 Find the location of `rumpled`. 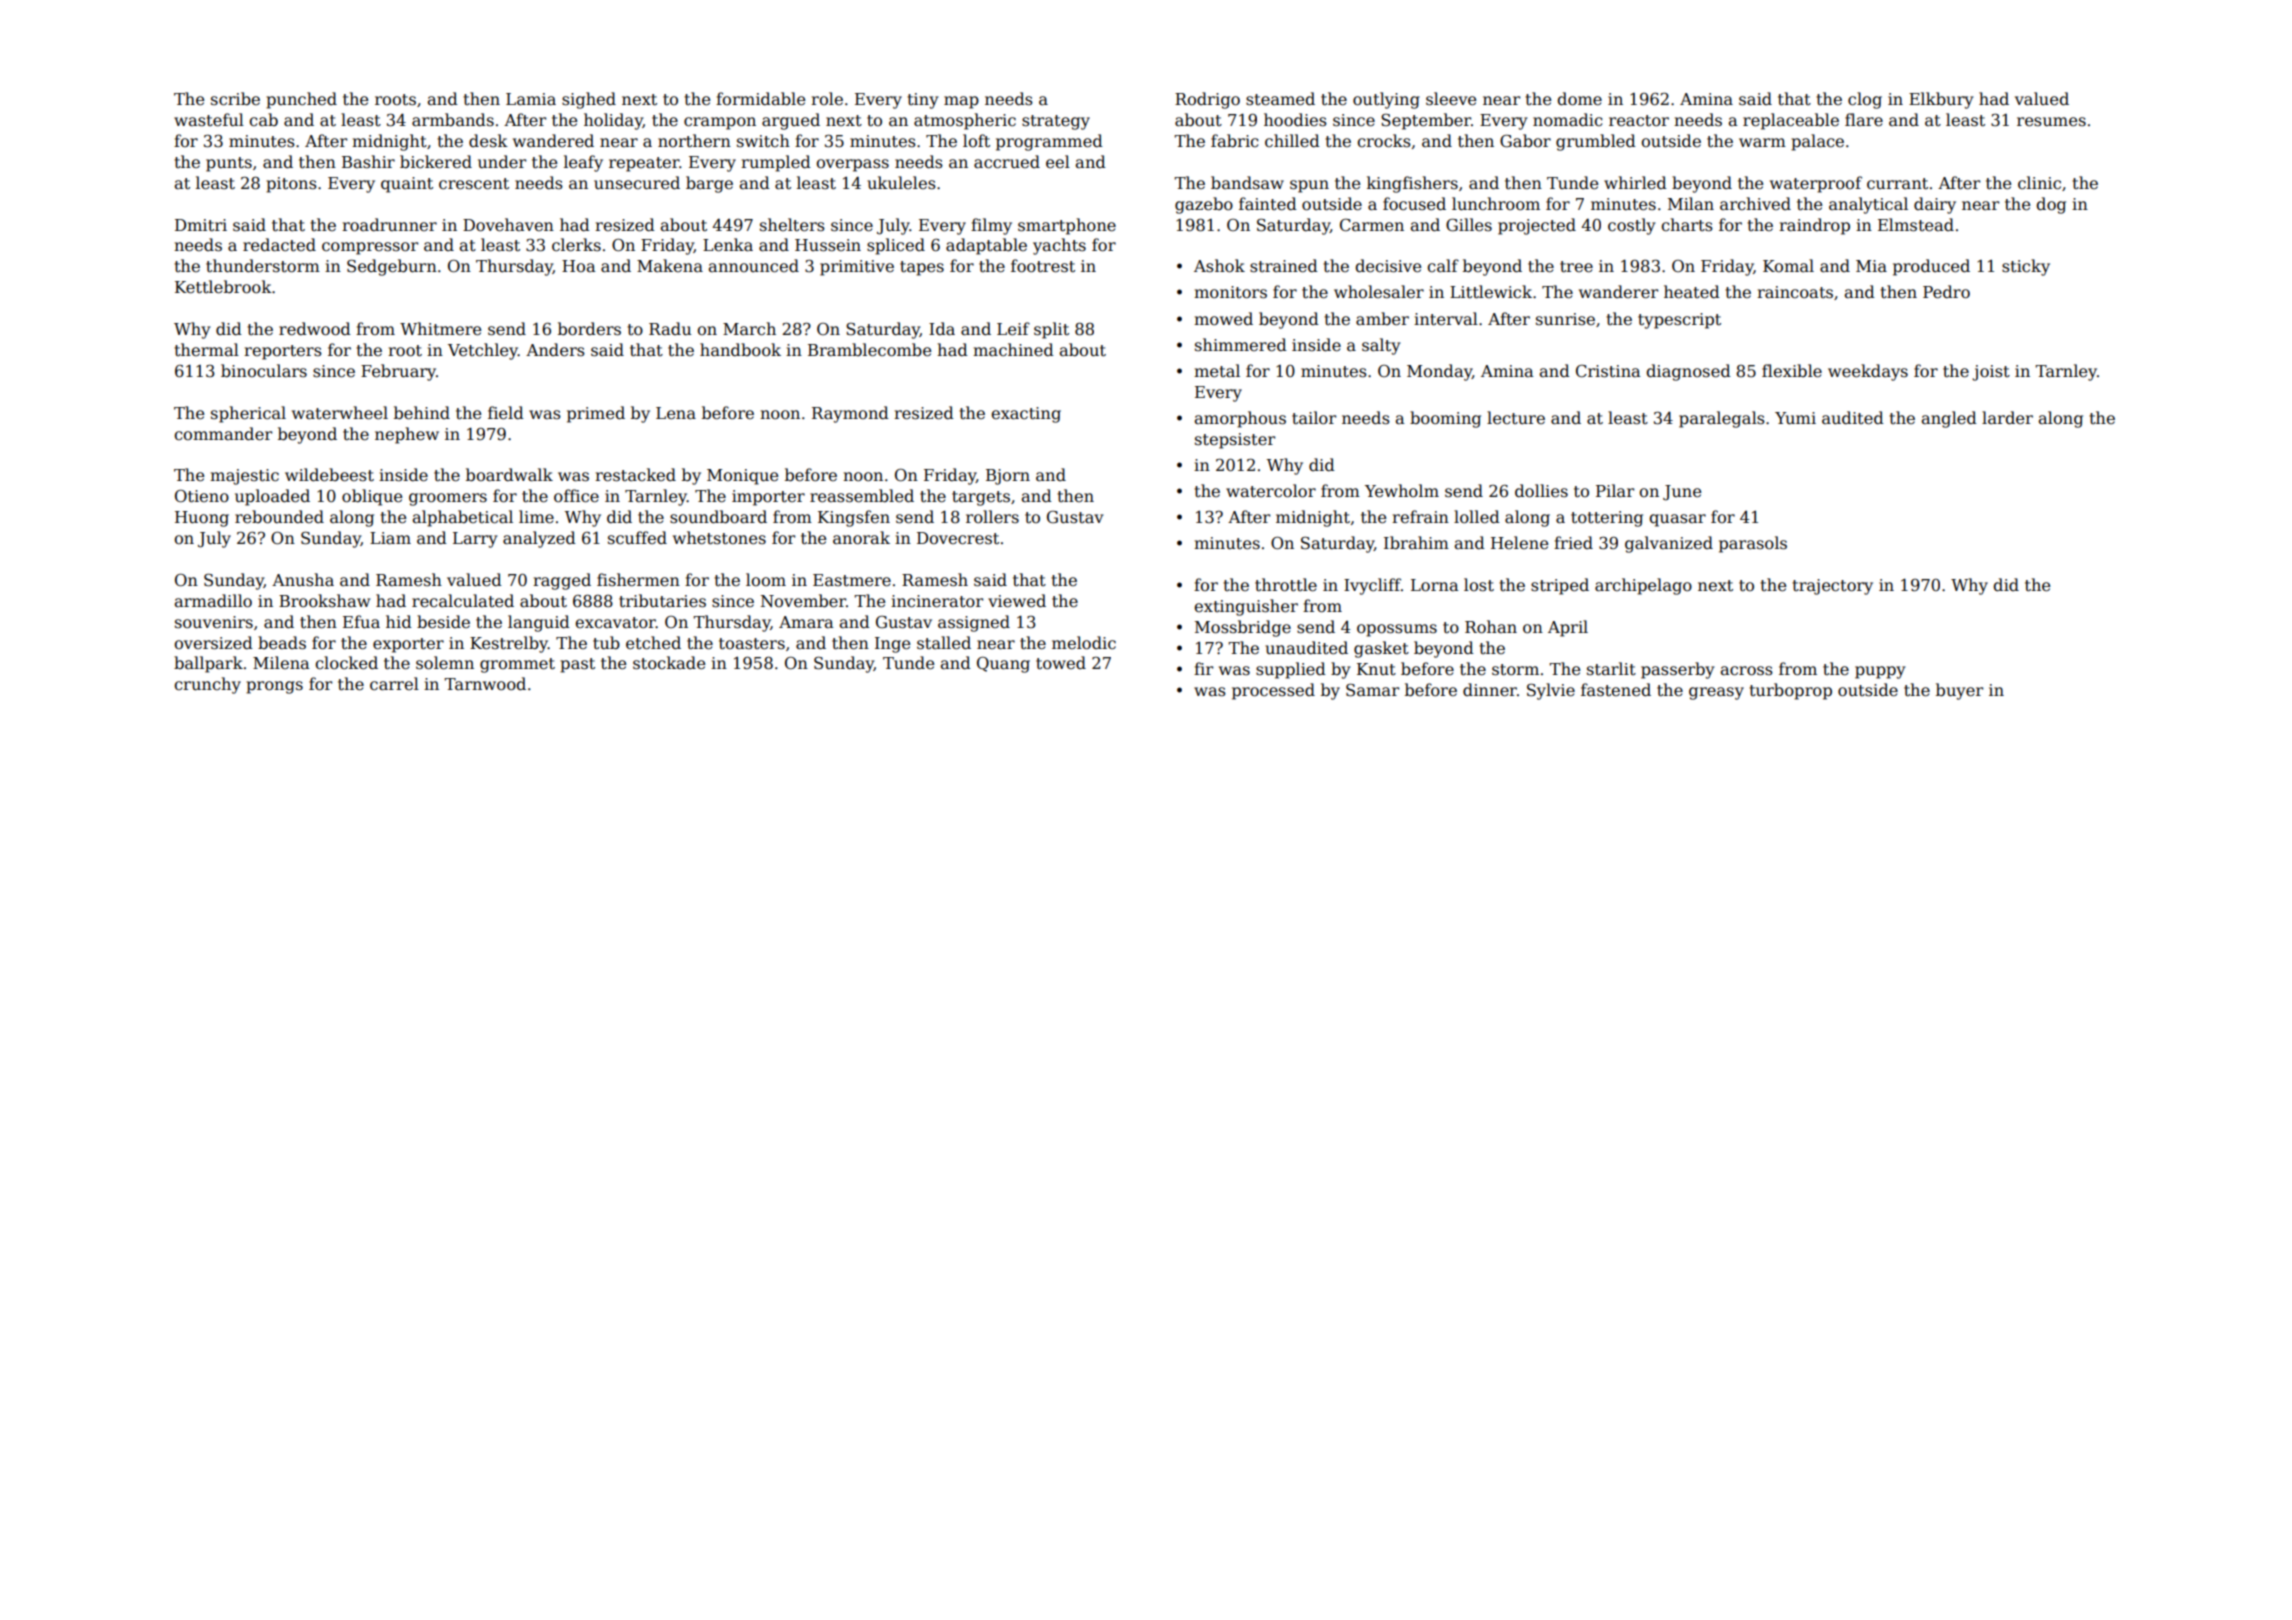

rumpled is located at coordinates (776, 163).
